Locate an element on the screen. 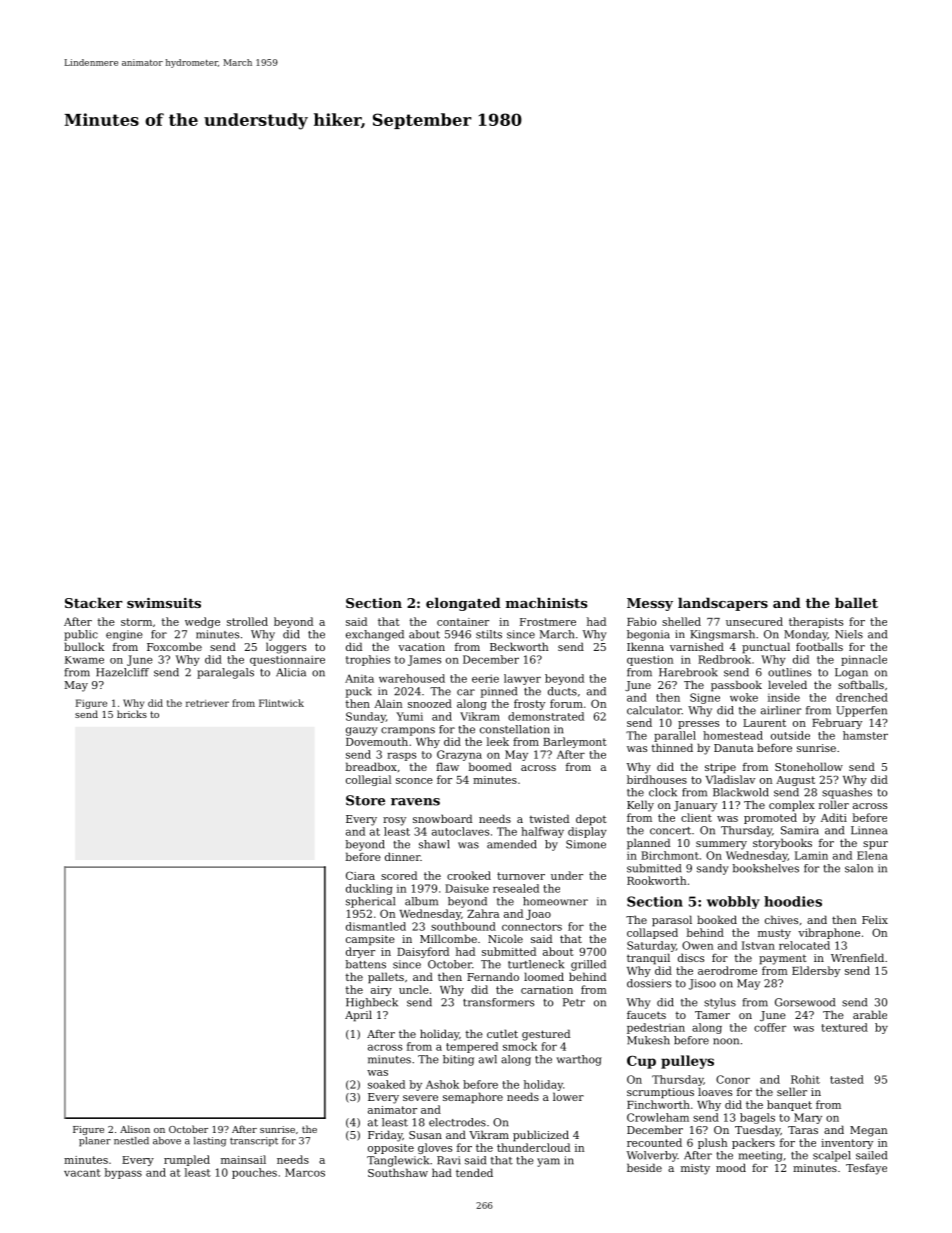  vibraphone is located at coordinates (829, 933).
